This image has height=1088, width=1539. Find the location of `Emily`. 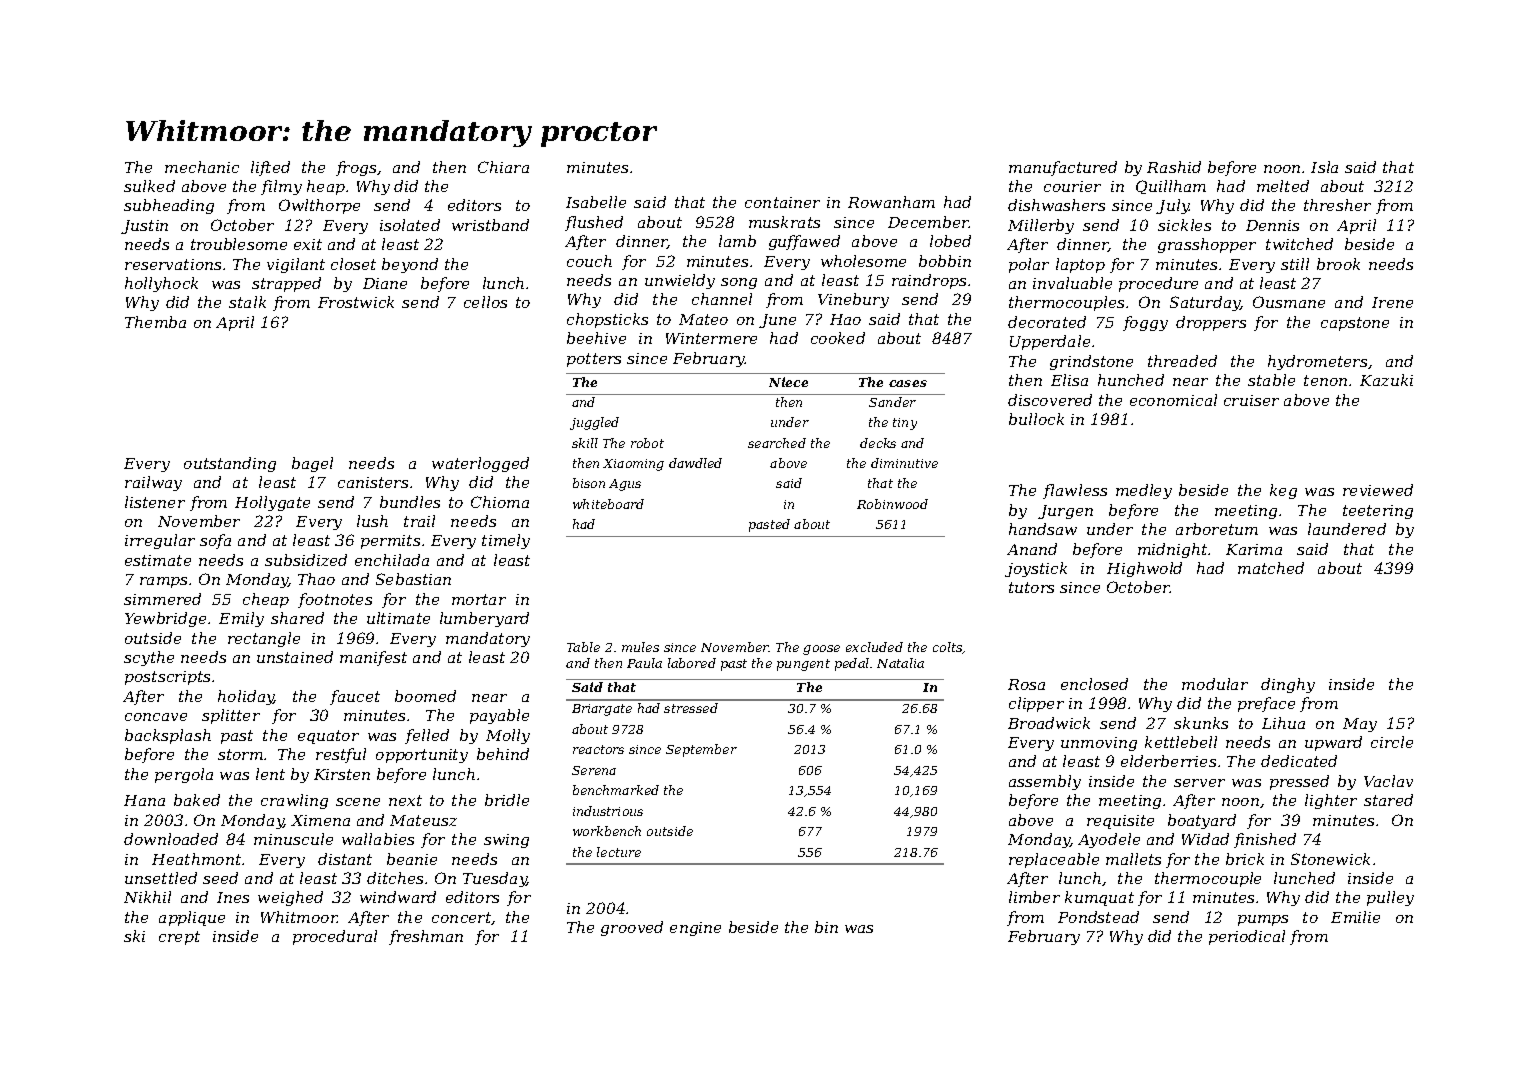

Emily is located at coordinates (241, 619).
